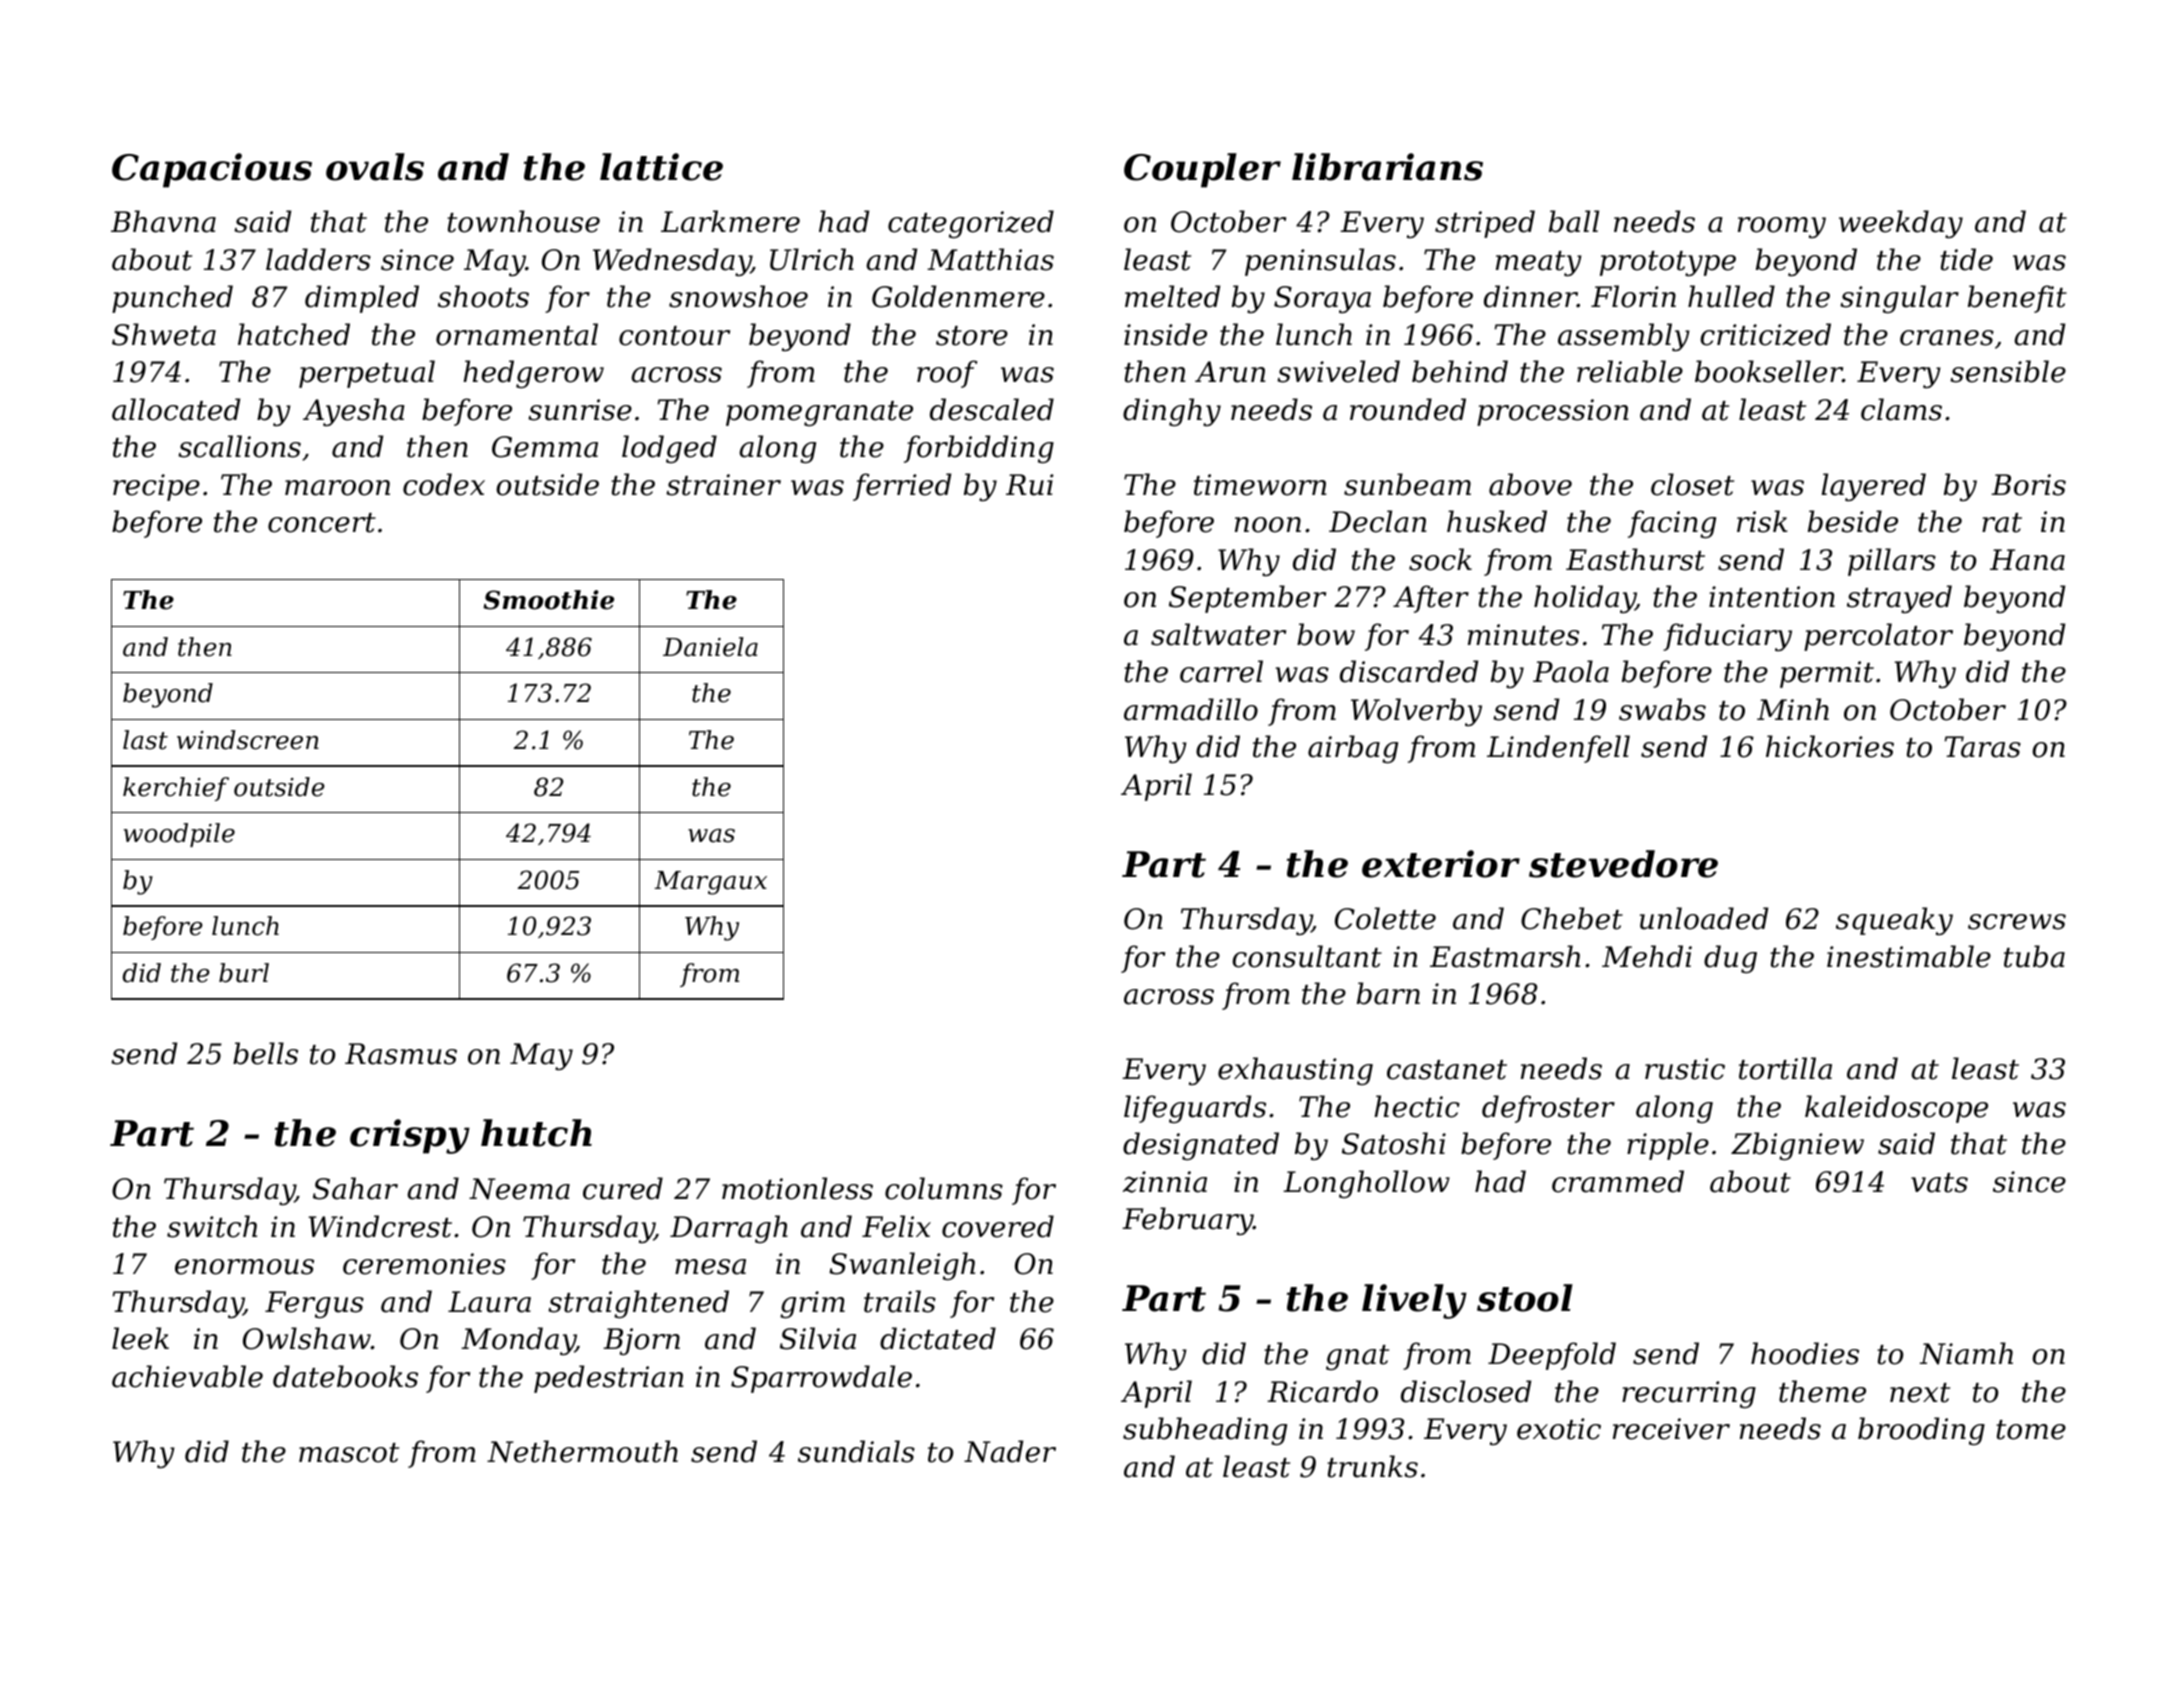  I want to click on pedestrian, so click(609, 1379).
